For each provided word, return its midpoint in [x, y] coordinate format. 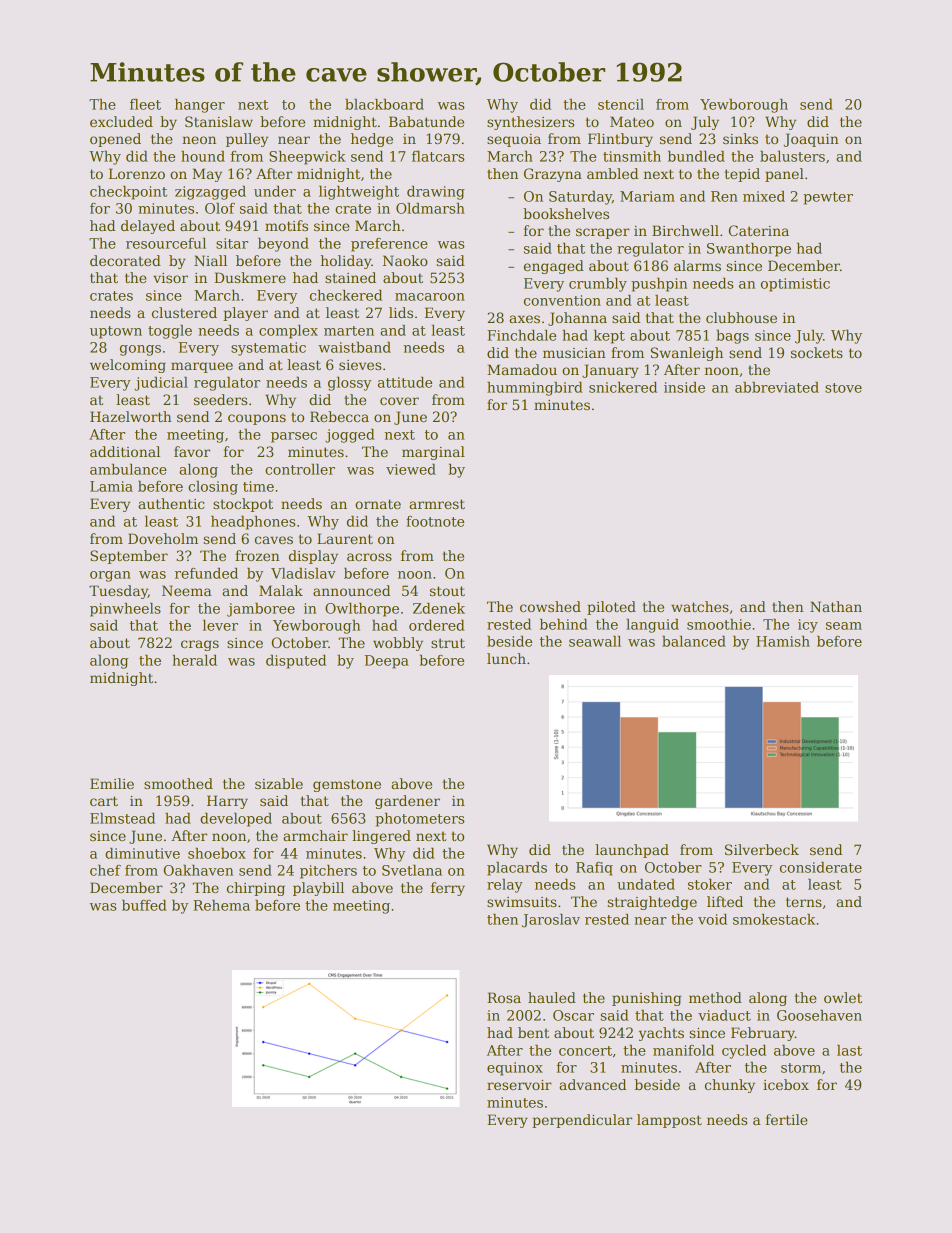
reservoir [519, 1085]
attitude [405, 382]
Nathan [836, 606]
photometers [419, 820]
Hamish [783, 641]
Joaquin [811, 140]
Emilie [112, 783]
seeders [220, 399]
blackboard [384, 104]
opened [115, 140]
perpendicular [582, 1121]
